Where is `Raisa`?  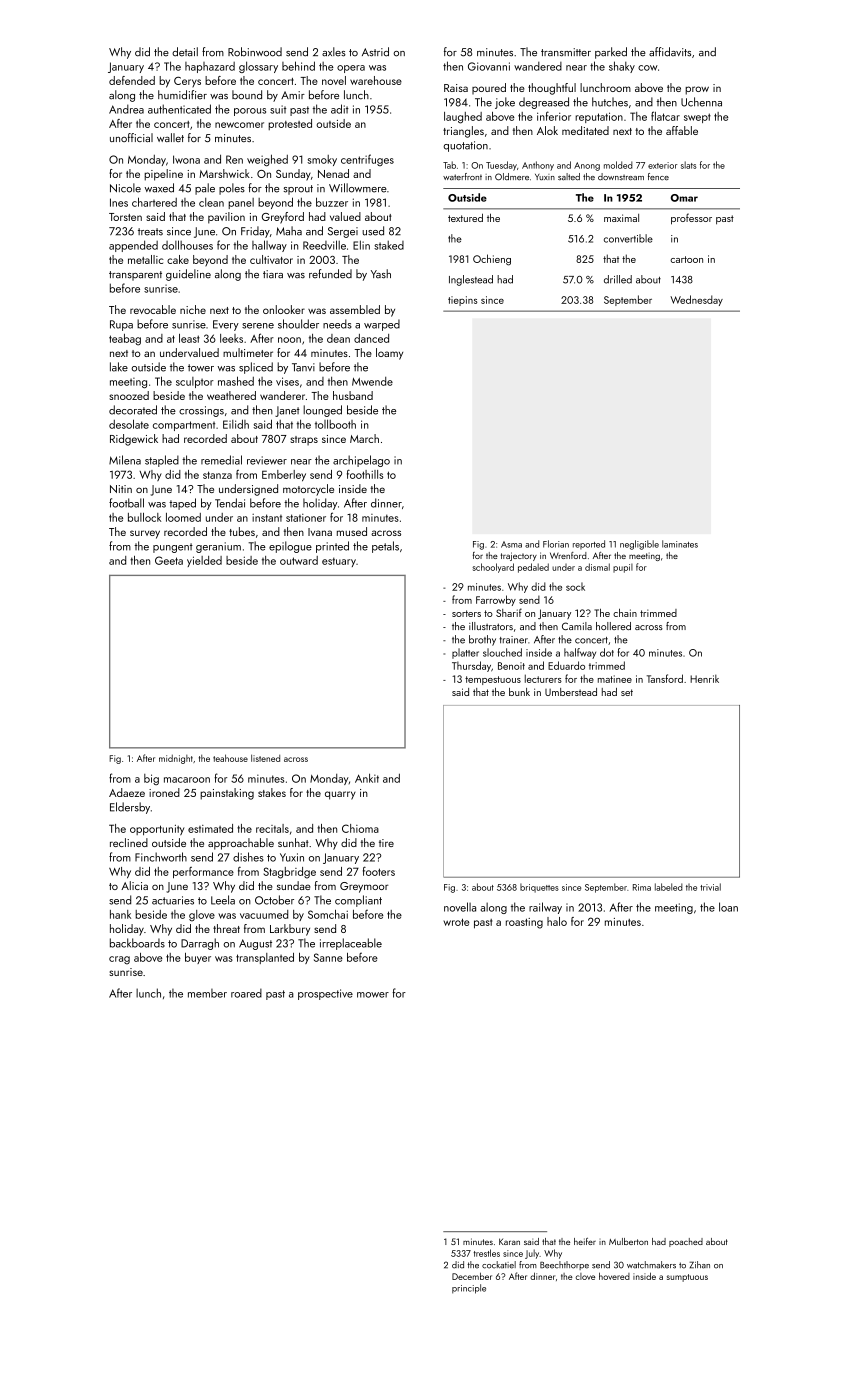
Raisa is located at coordinates (456, 88).
